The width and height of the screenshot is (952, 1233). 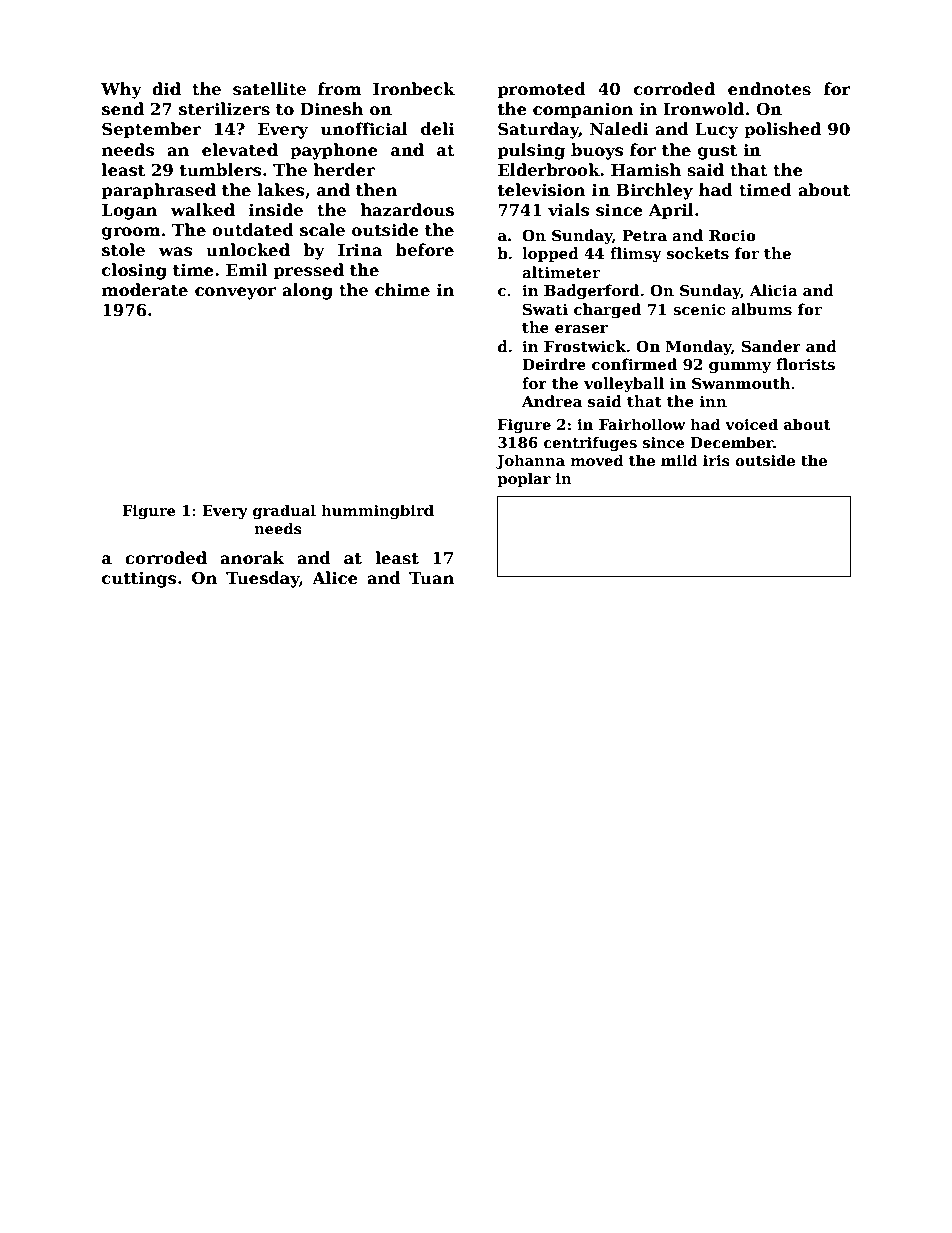 I want to click on Tuan, so click(x=432, y=578).
